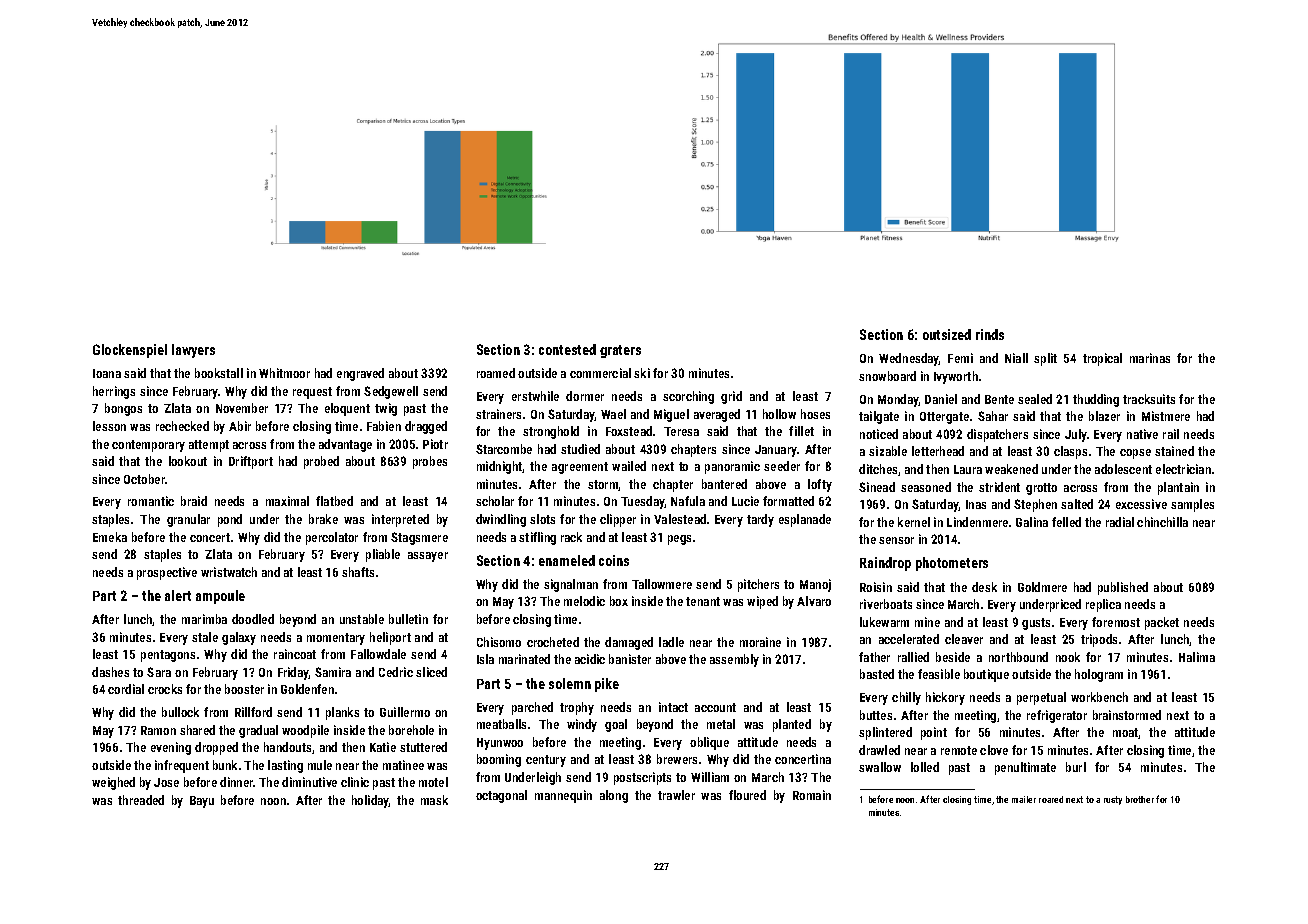  Describe the element at coordinates (551, 432) in the page. I see `stronghold` at that location.
